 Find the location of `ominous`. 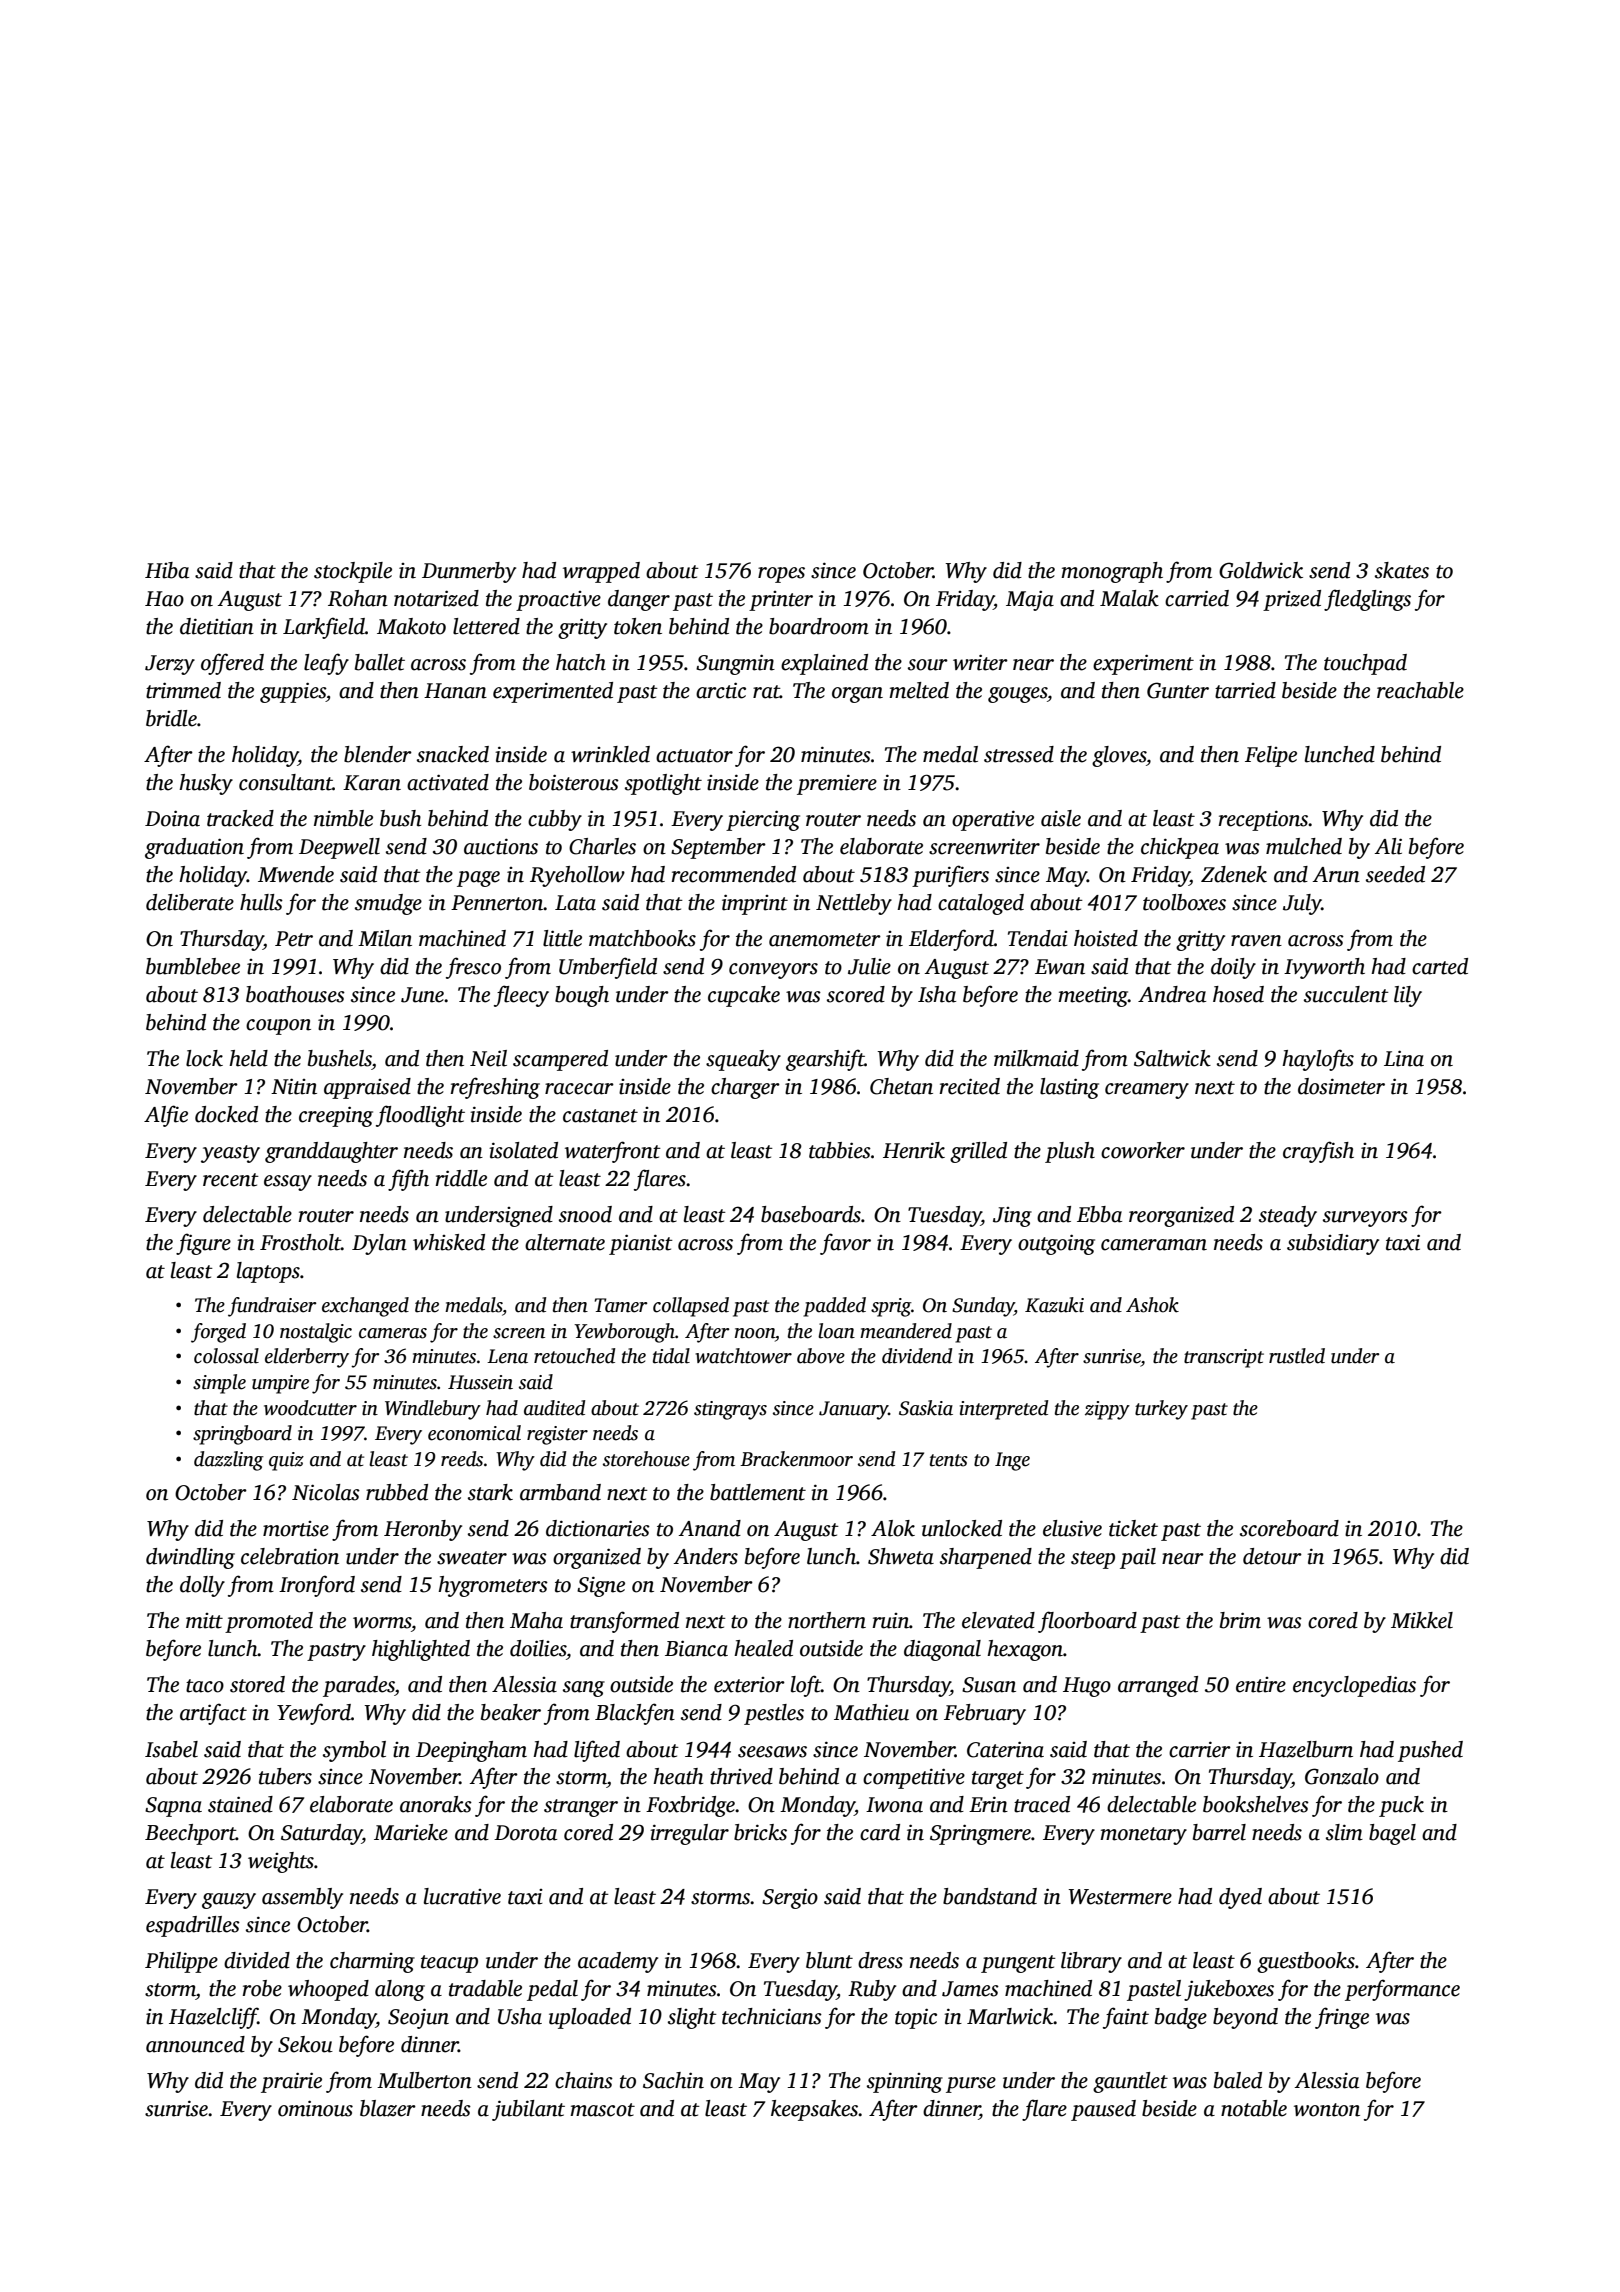

ominous is located at coordinates (315, 2108).
